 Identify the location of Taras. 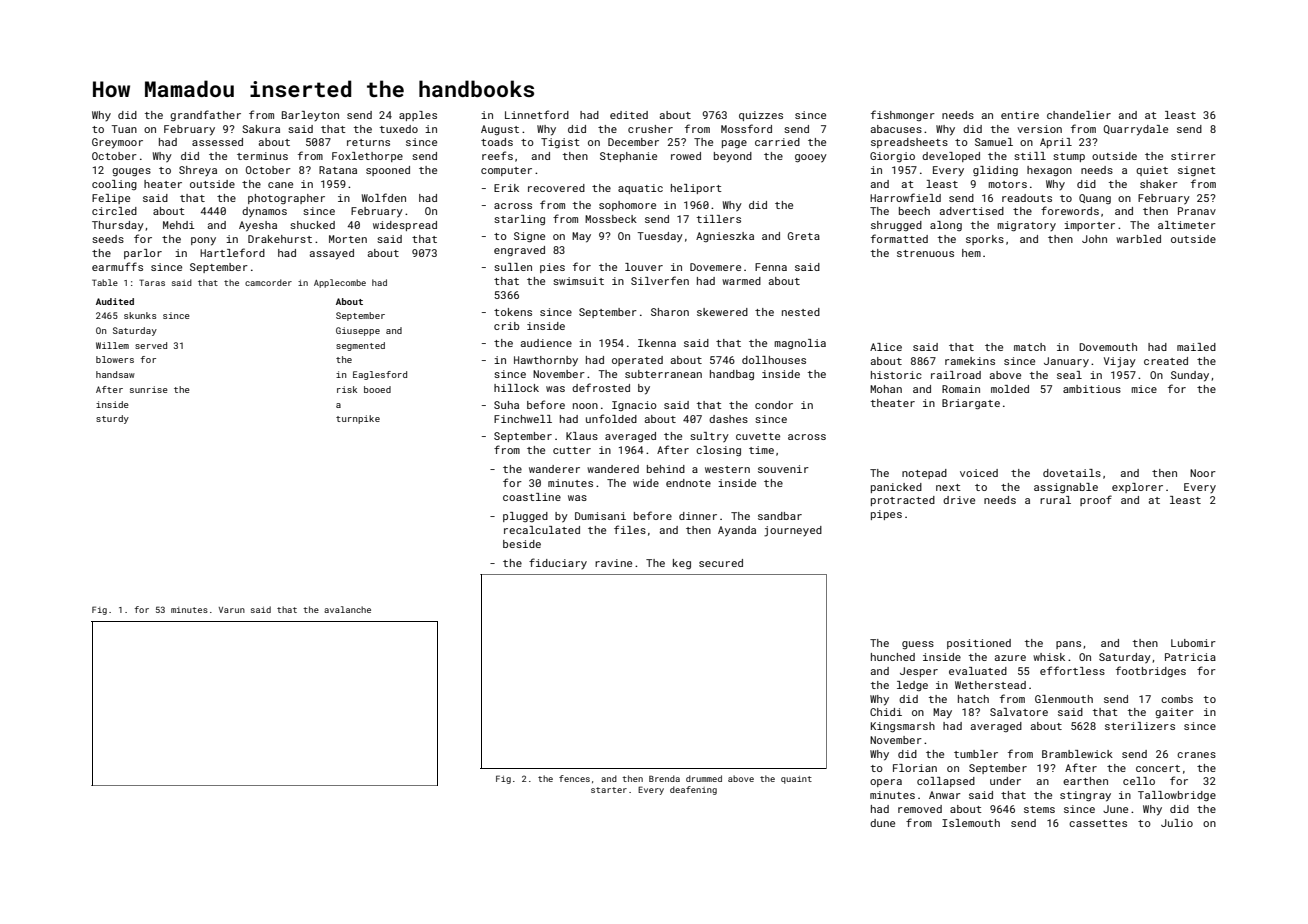
(152, 282).
